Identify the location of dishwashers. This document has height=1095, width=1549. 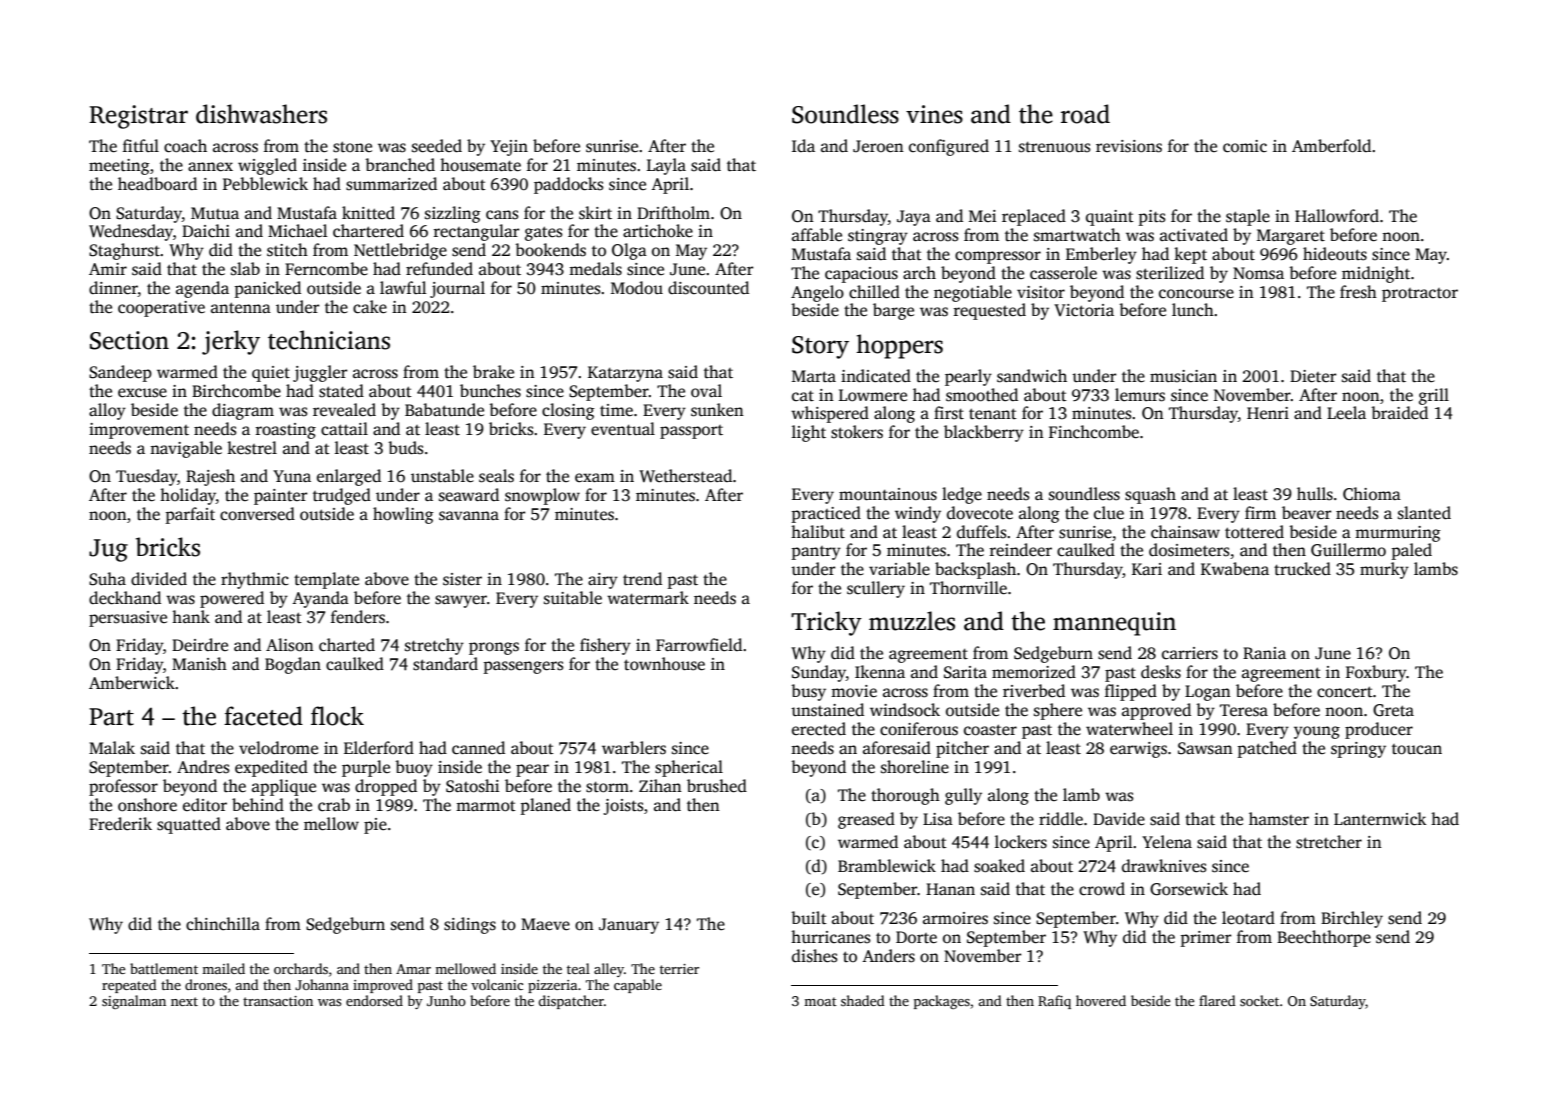
(261, 114).
